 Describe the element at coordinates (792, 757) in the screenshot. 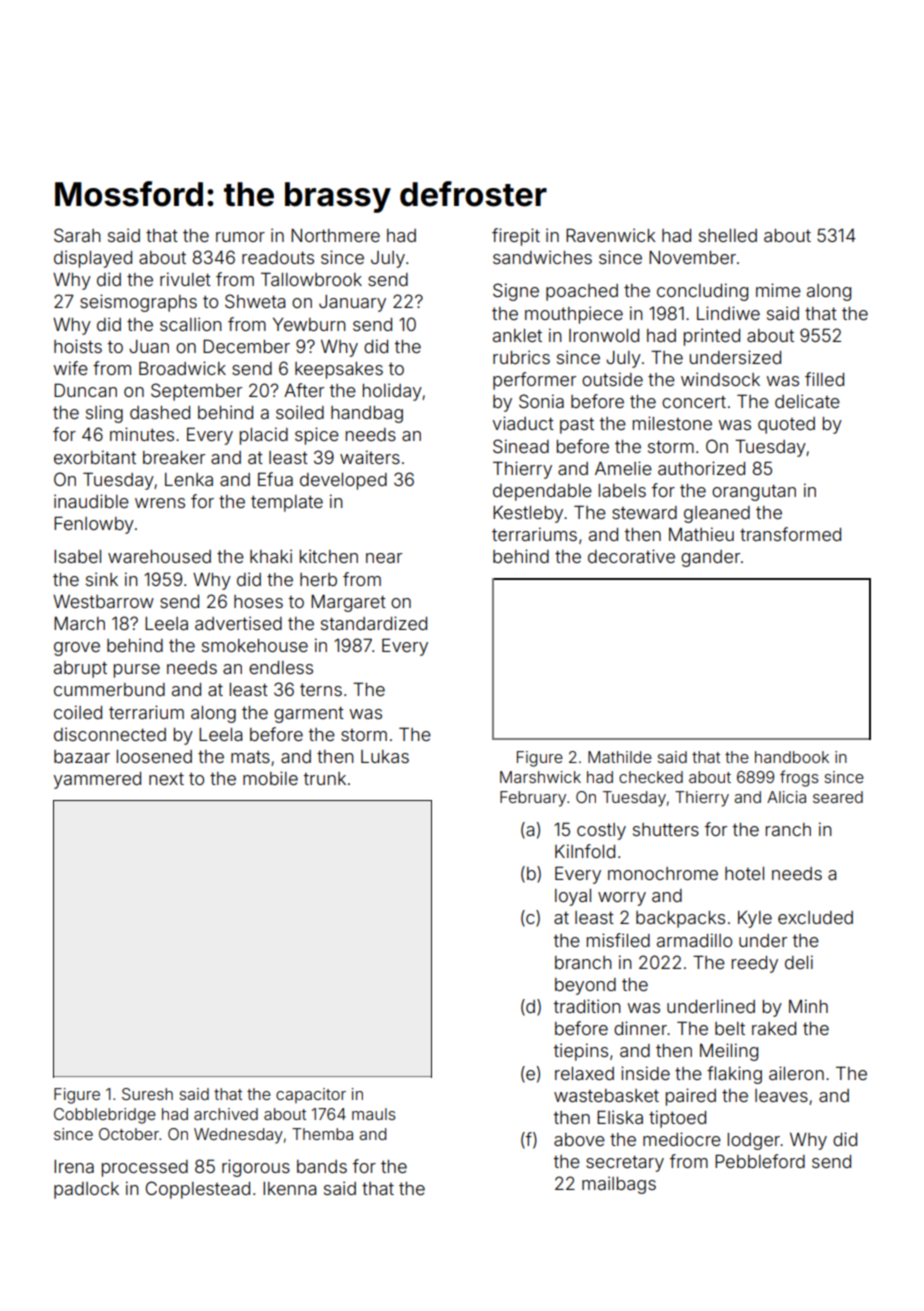

I see `handbook` at that location.
